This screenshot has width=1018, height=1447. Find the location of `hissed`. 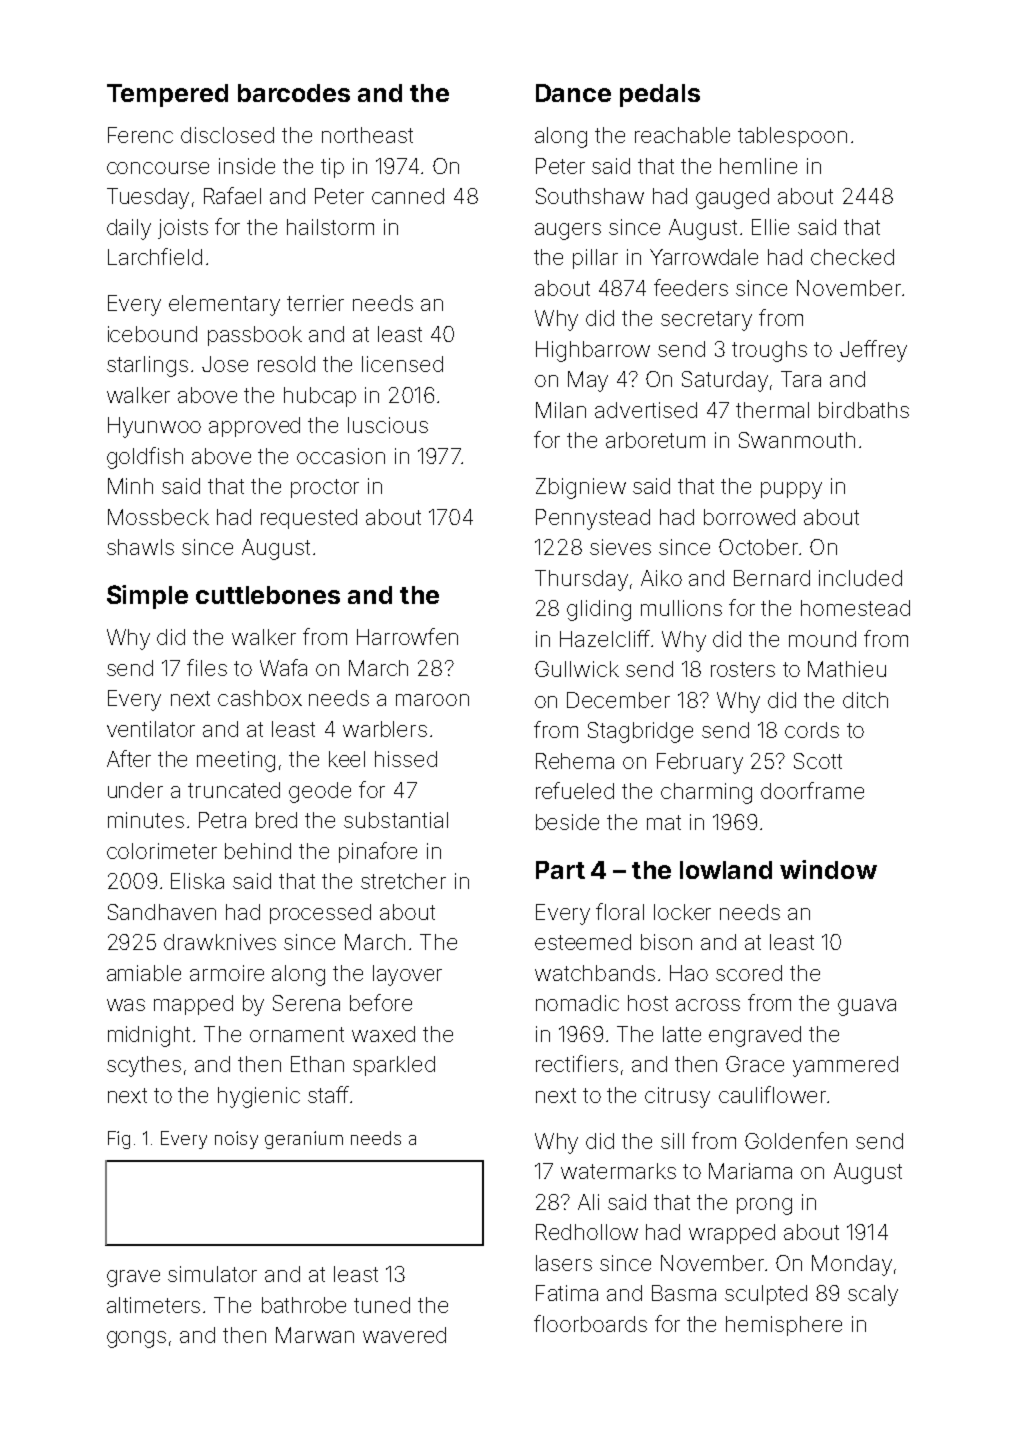

hissed is located at coordinates (406, 759).
